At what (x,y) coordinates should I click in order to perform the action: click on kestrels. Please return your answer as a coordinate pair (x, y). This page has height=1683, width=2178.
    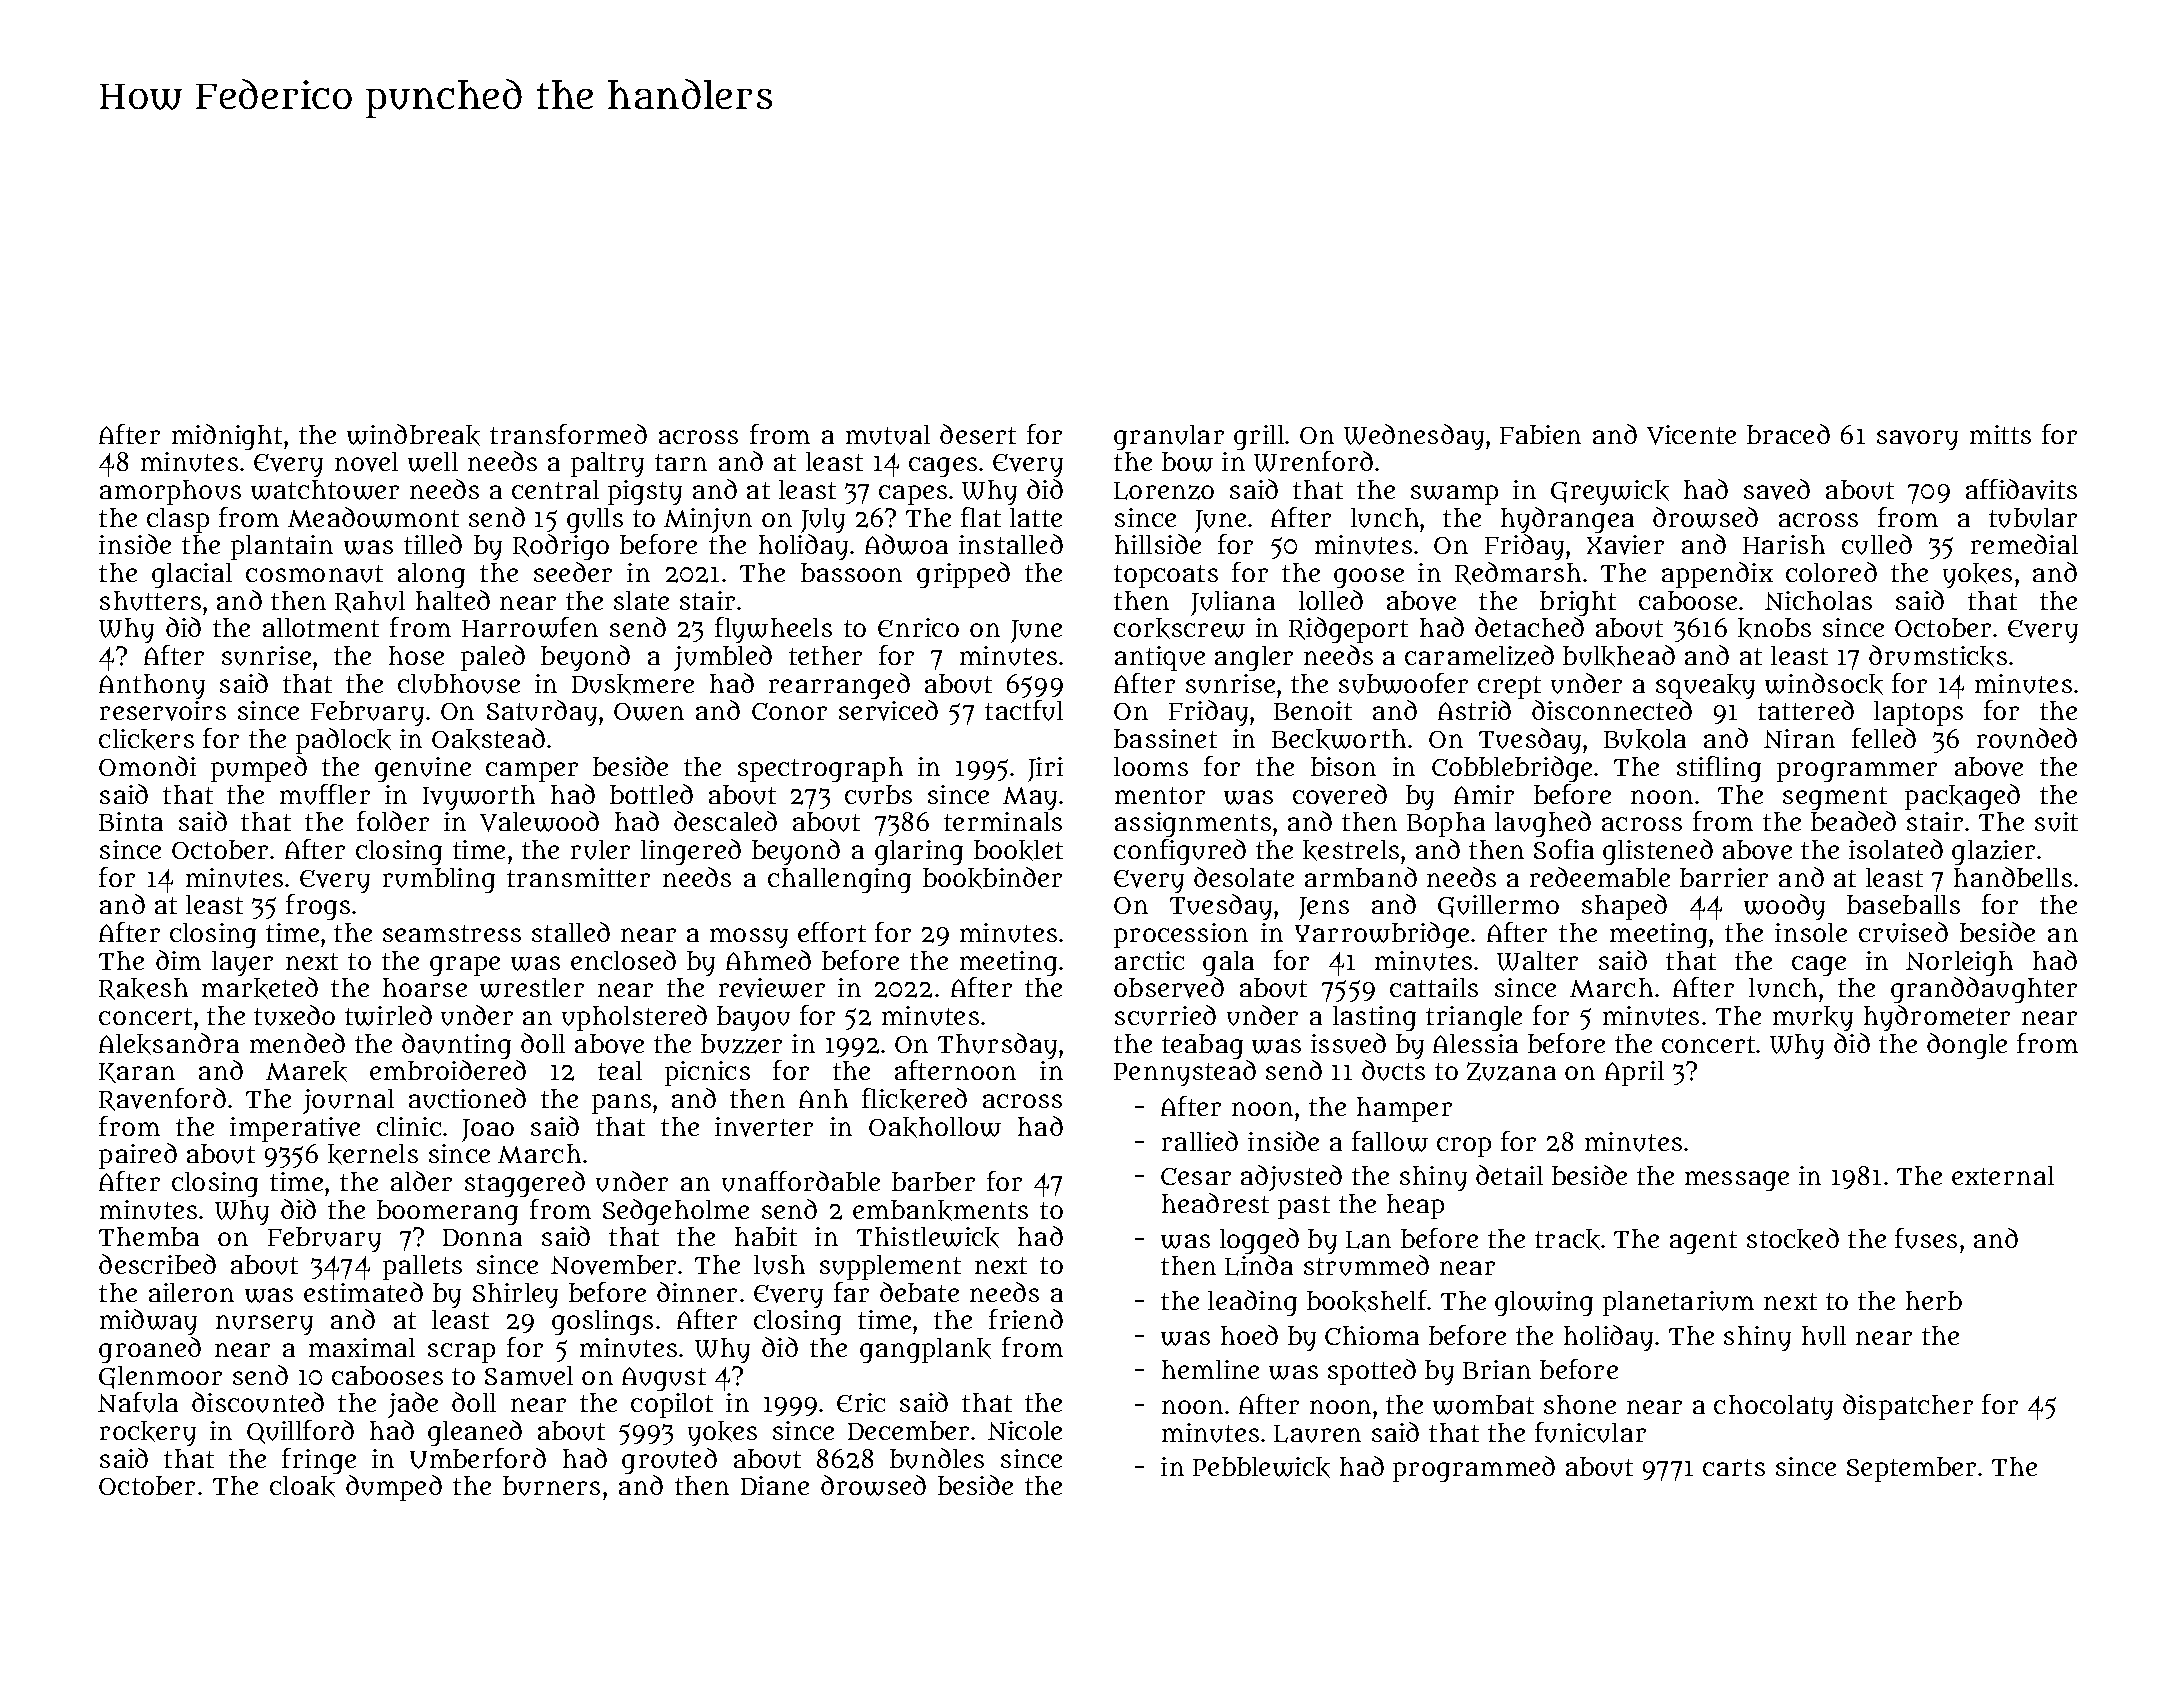
    Looking at the image, I should click on (1351, 850).
